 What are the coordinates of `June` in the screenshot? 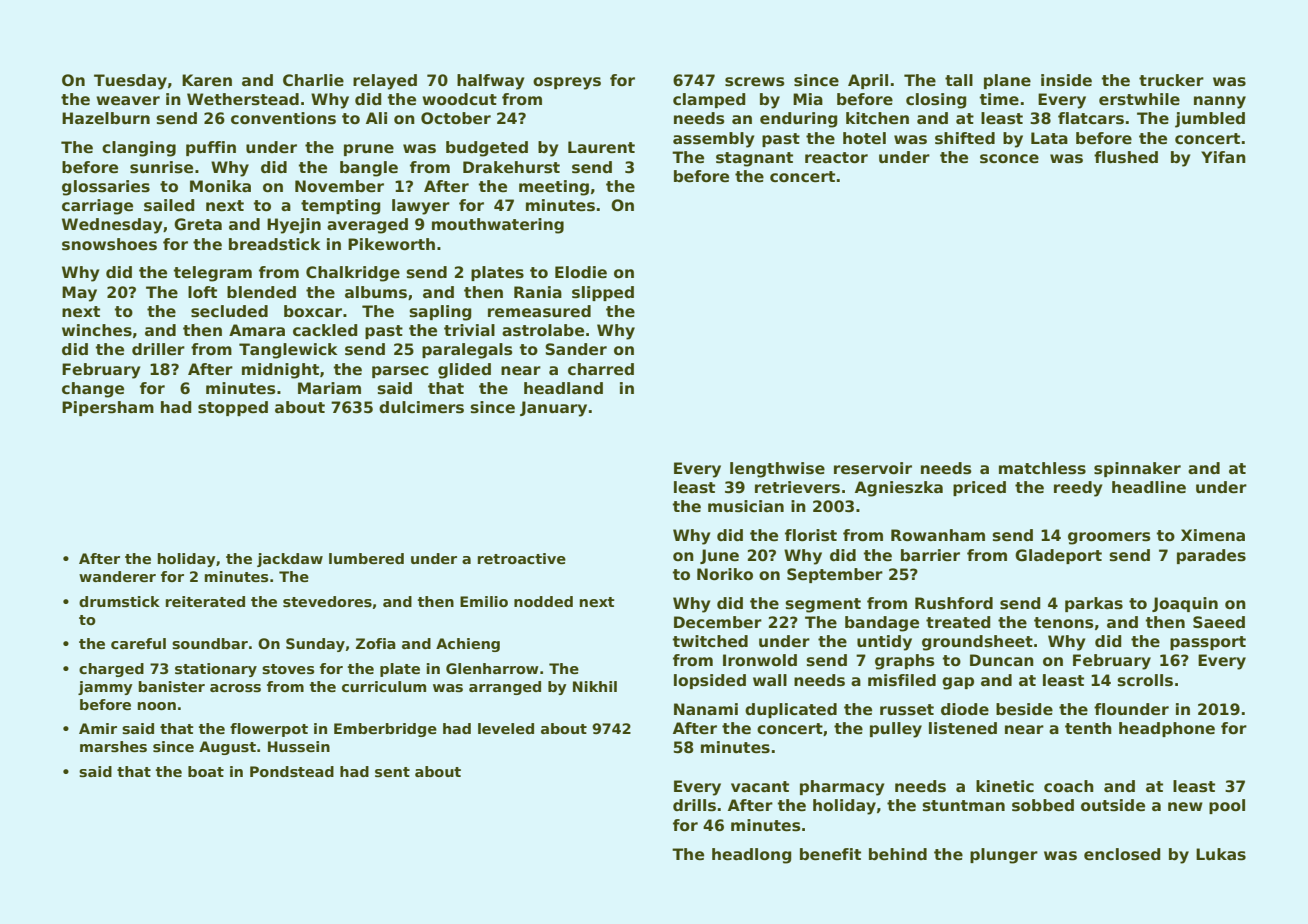 It's located at (719, 556).
